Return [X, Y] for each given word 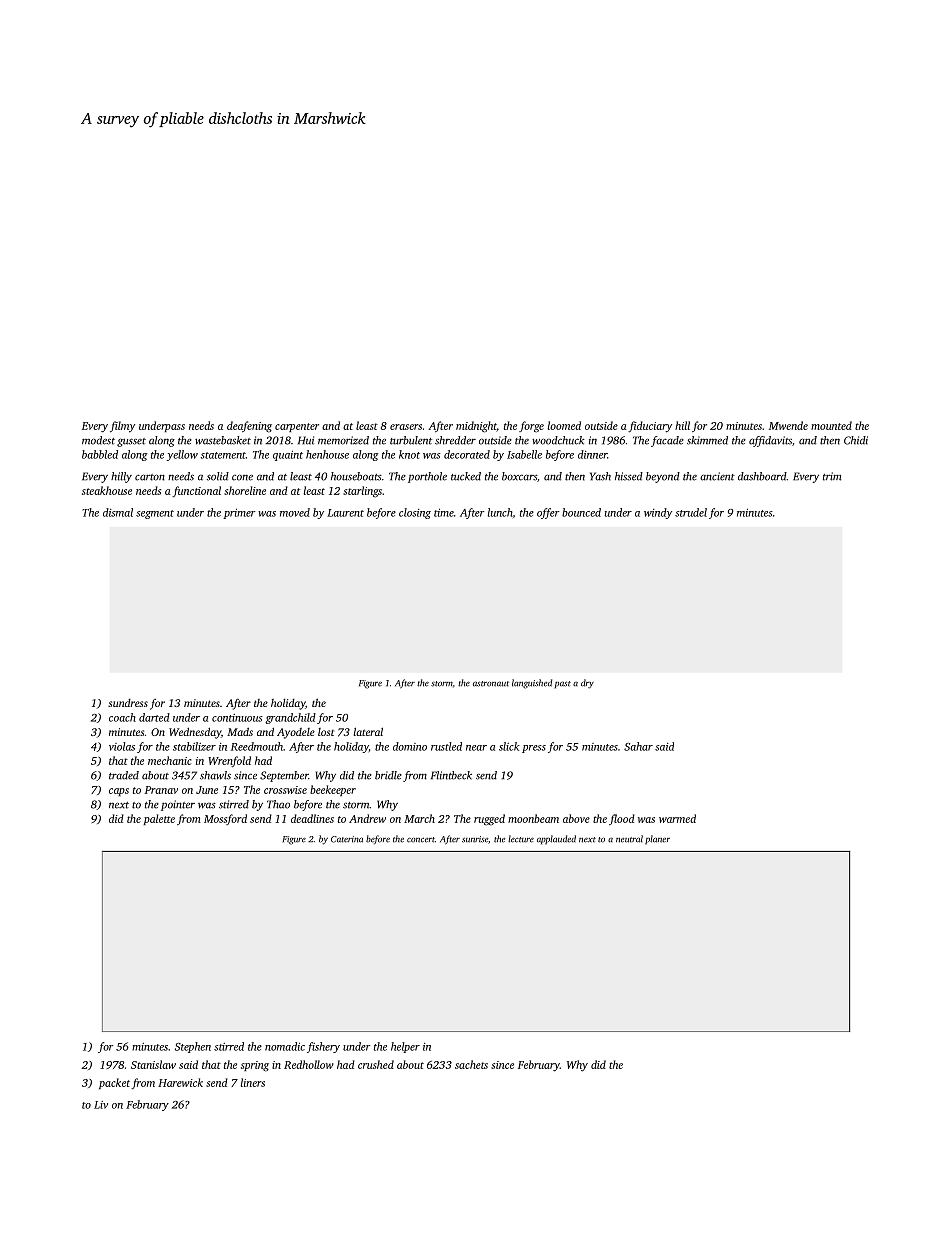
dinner [592, 454]
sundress [128, 703]
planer [657, 840]
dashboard [762, 476]
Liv [101, 1105]
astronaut [491, 684]
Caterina [347, 839]
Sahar [638, 746]
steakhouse [107, 490]
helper [405, 1047]
